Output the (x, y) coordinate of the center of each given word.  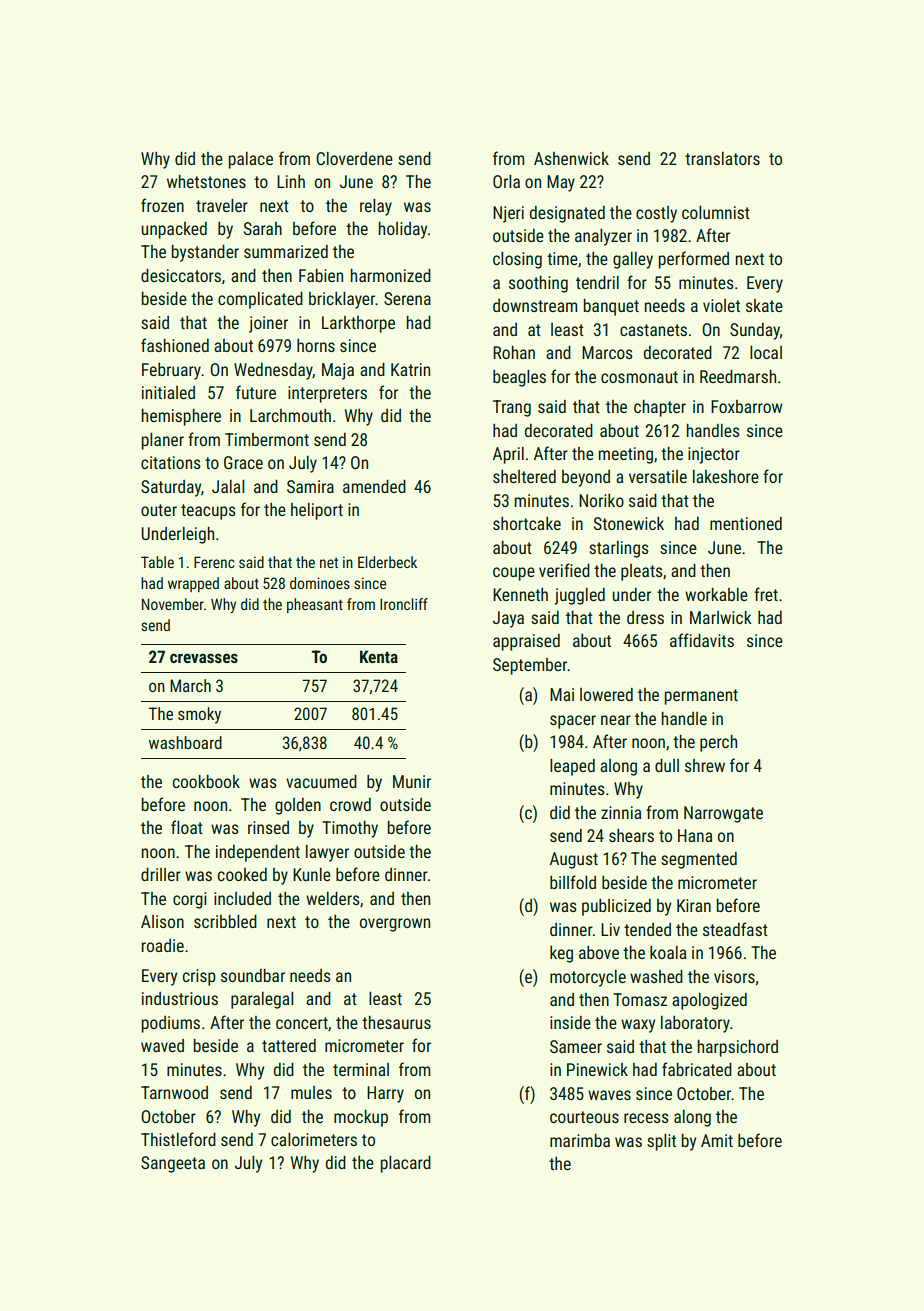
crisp (199, 977)
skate (764, 305)
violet (721, 305)
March (190, 685)
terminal (361, 1069)
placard (406, 1164)
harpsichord (738, 1048)
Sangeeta (173, 1164)
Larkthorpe (358, 324)
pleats (642, 572)
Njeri (508, 214)
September (530, 666)
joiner (268, 324)
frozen (162, 205)
